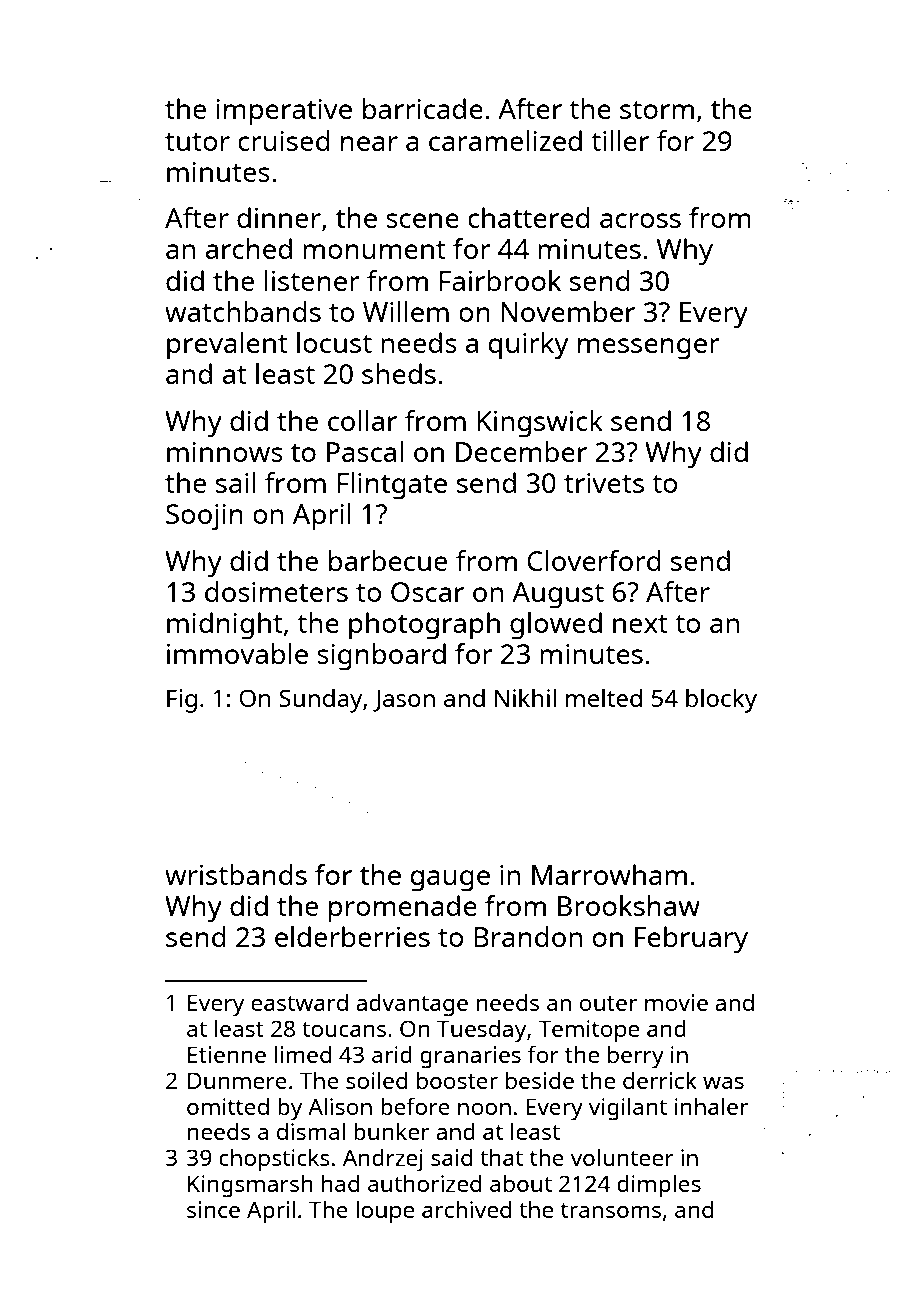 This page has height=1311, width=924. I want to click on cruised, so click(284, 140).
